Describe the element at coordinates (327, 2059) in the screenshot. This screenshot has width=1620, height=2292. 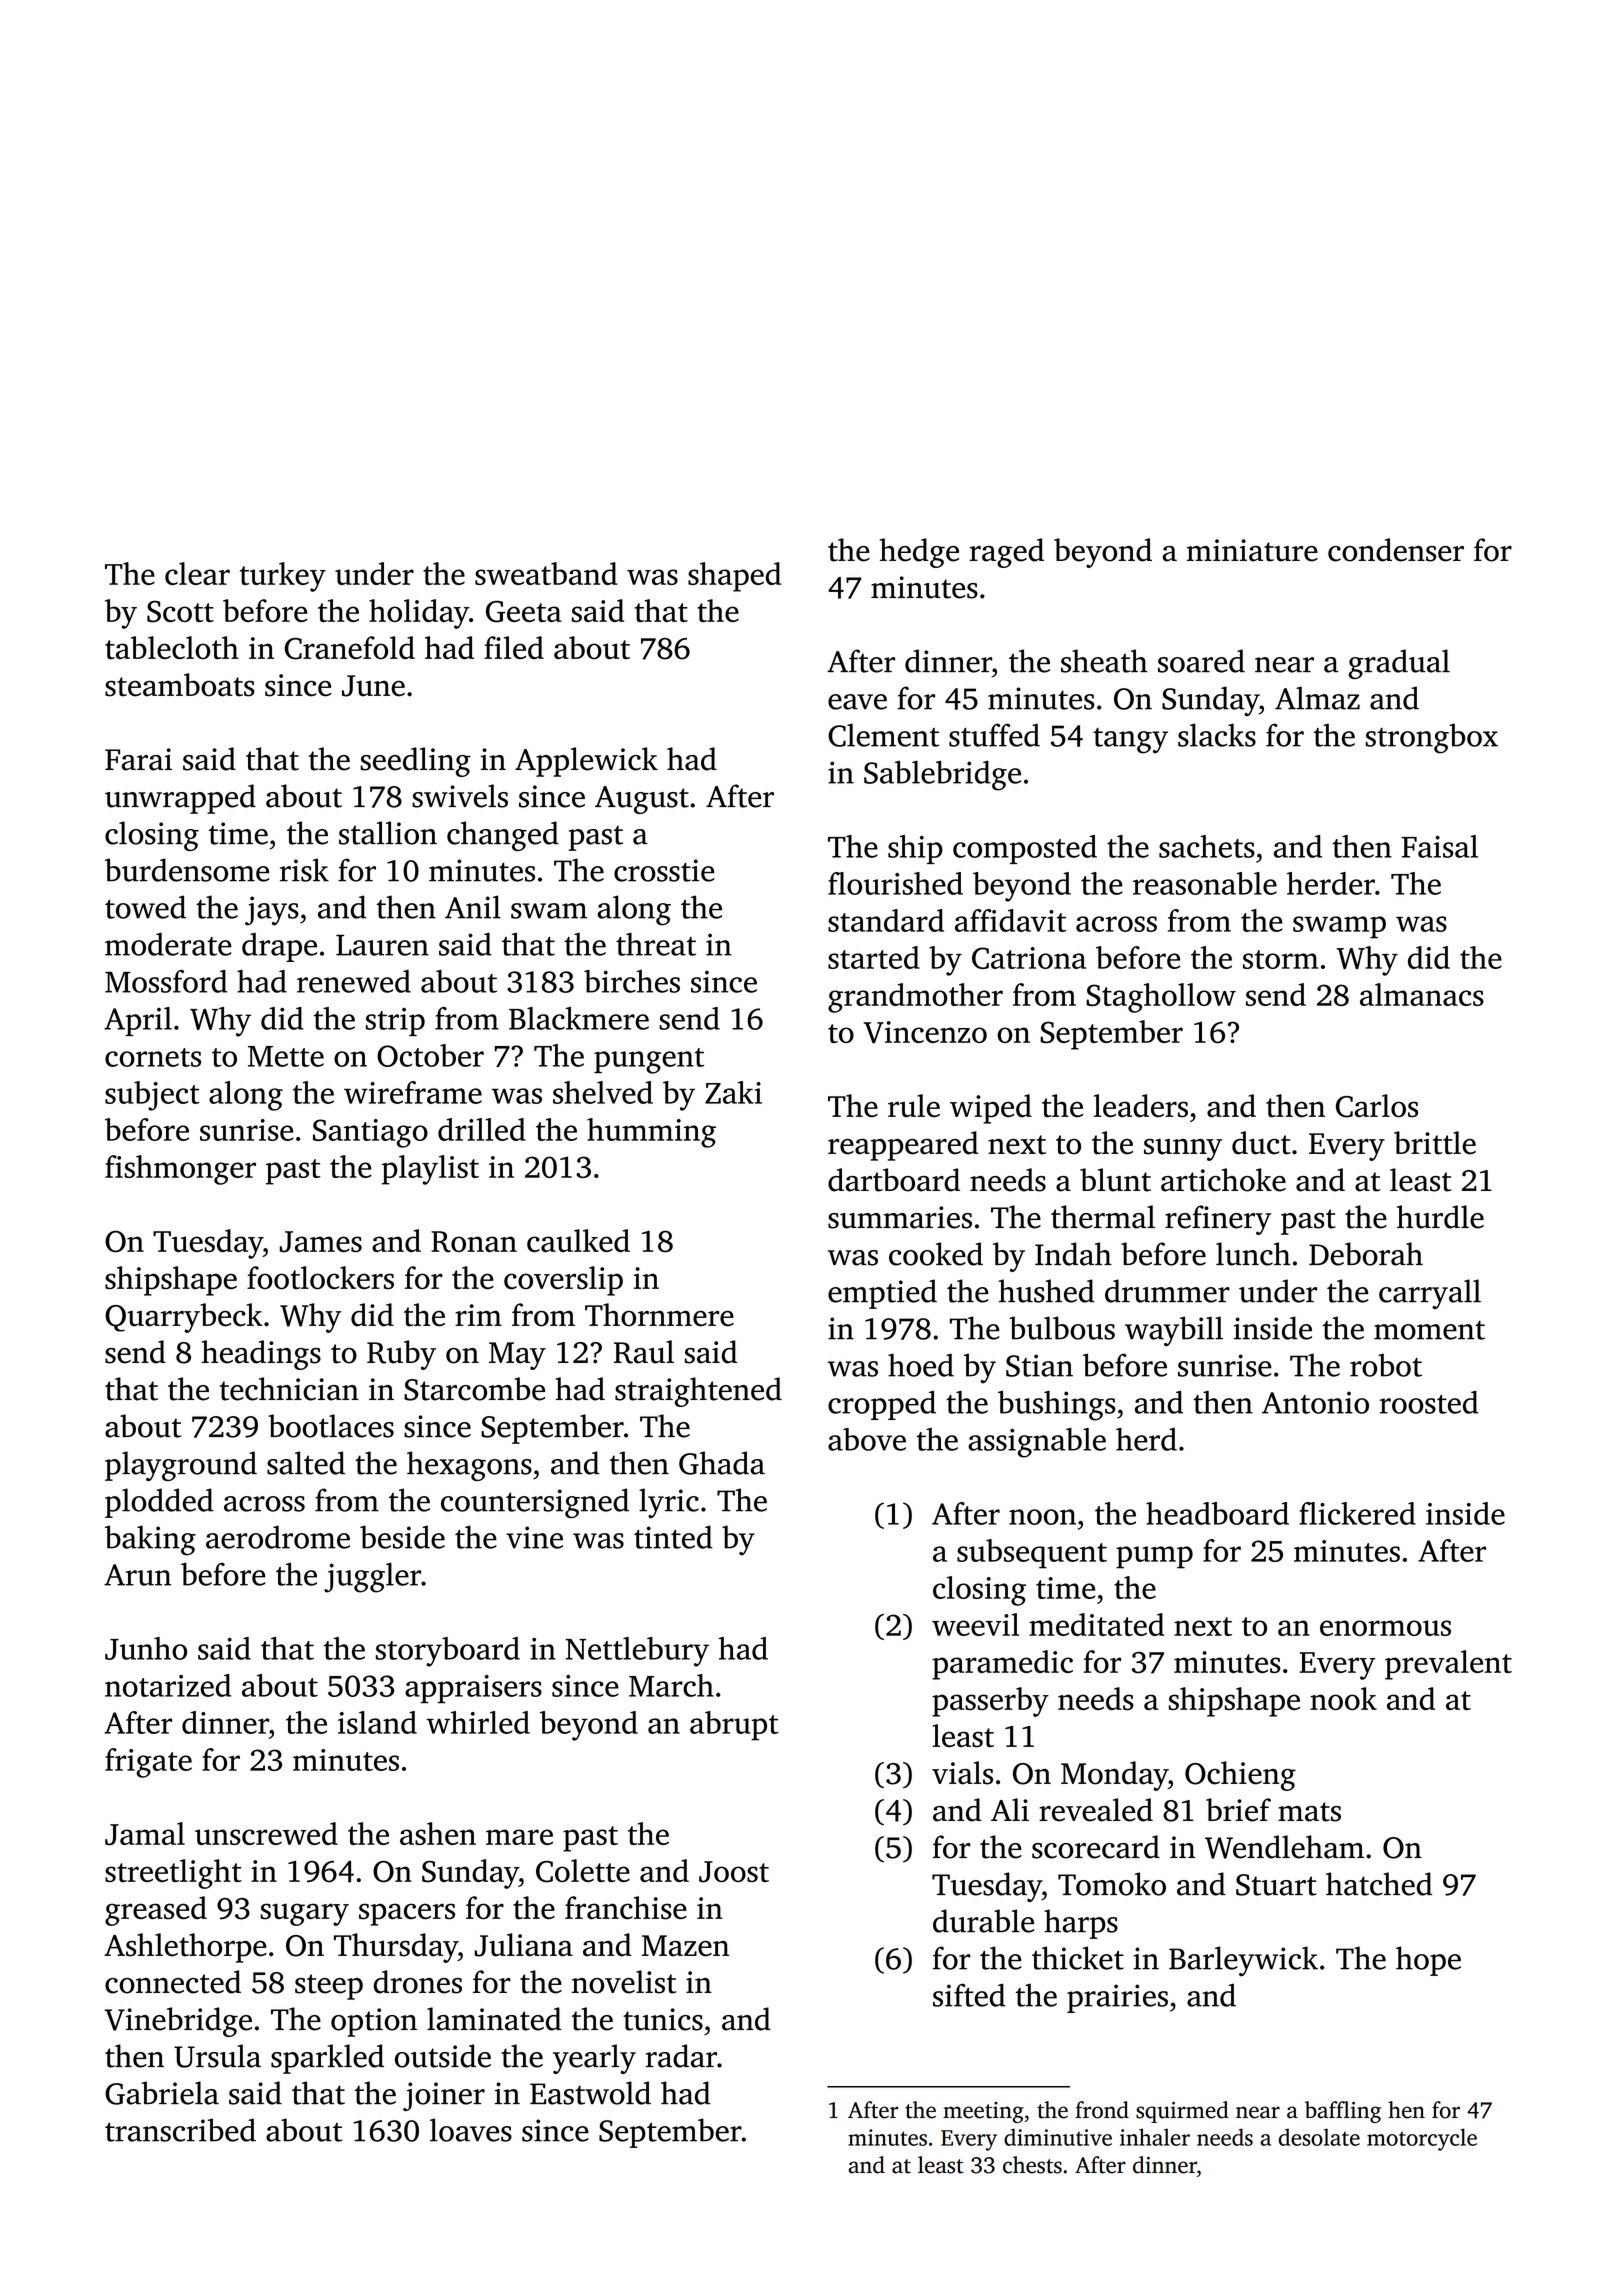
I see `sparkled` at that location.
